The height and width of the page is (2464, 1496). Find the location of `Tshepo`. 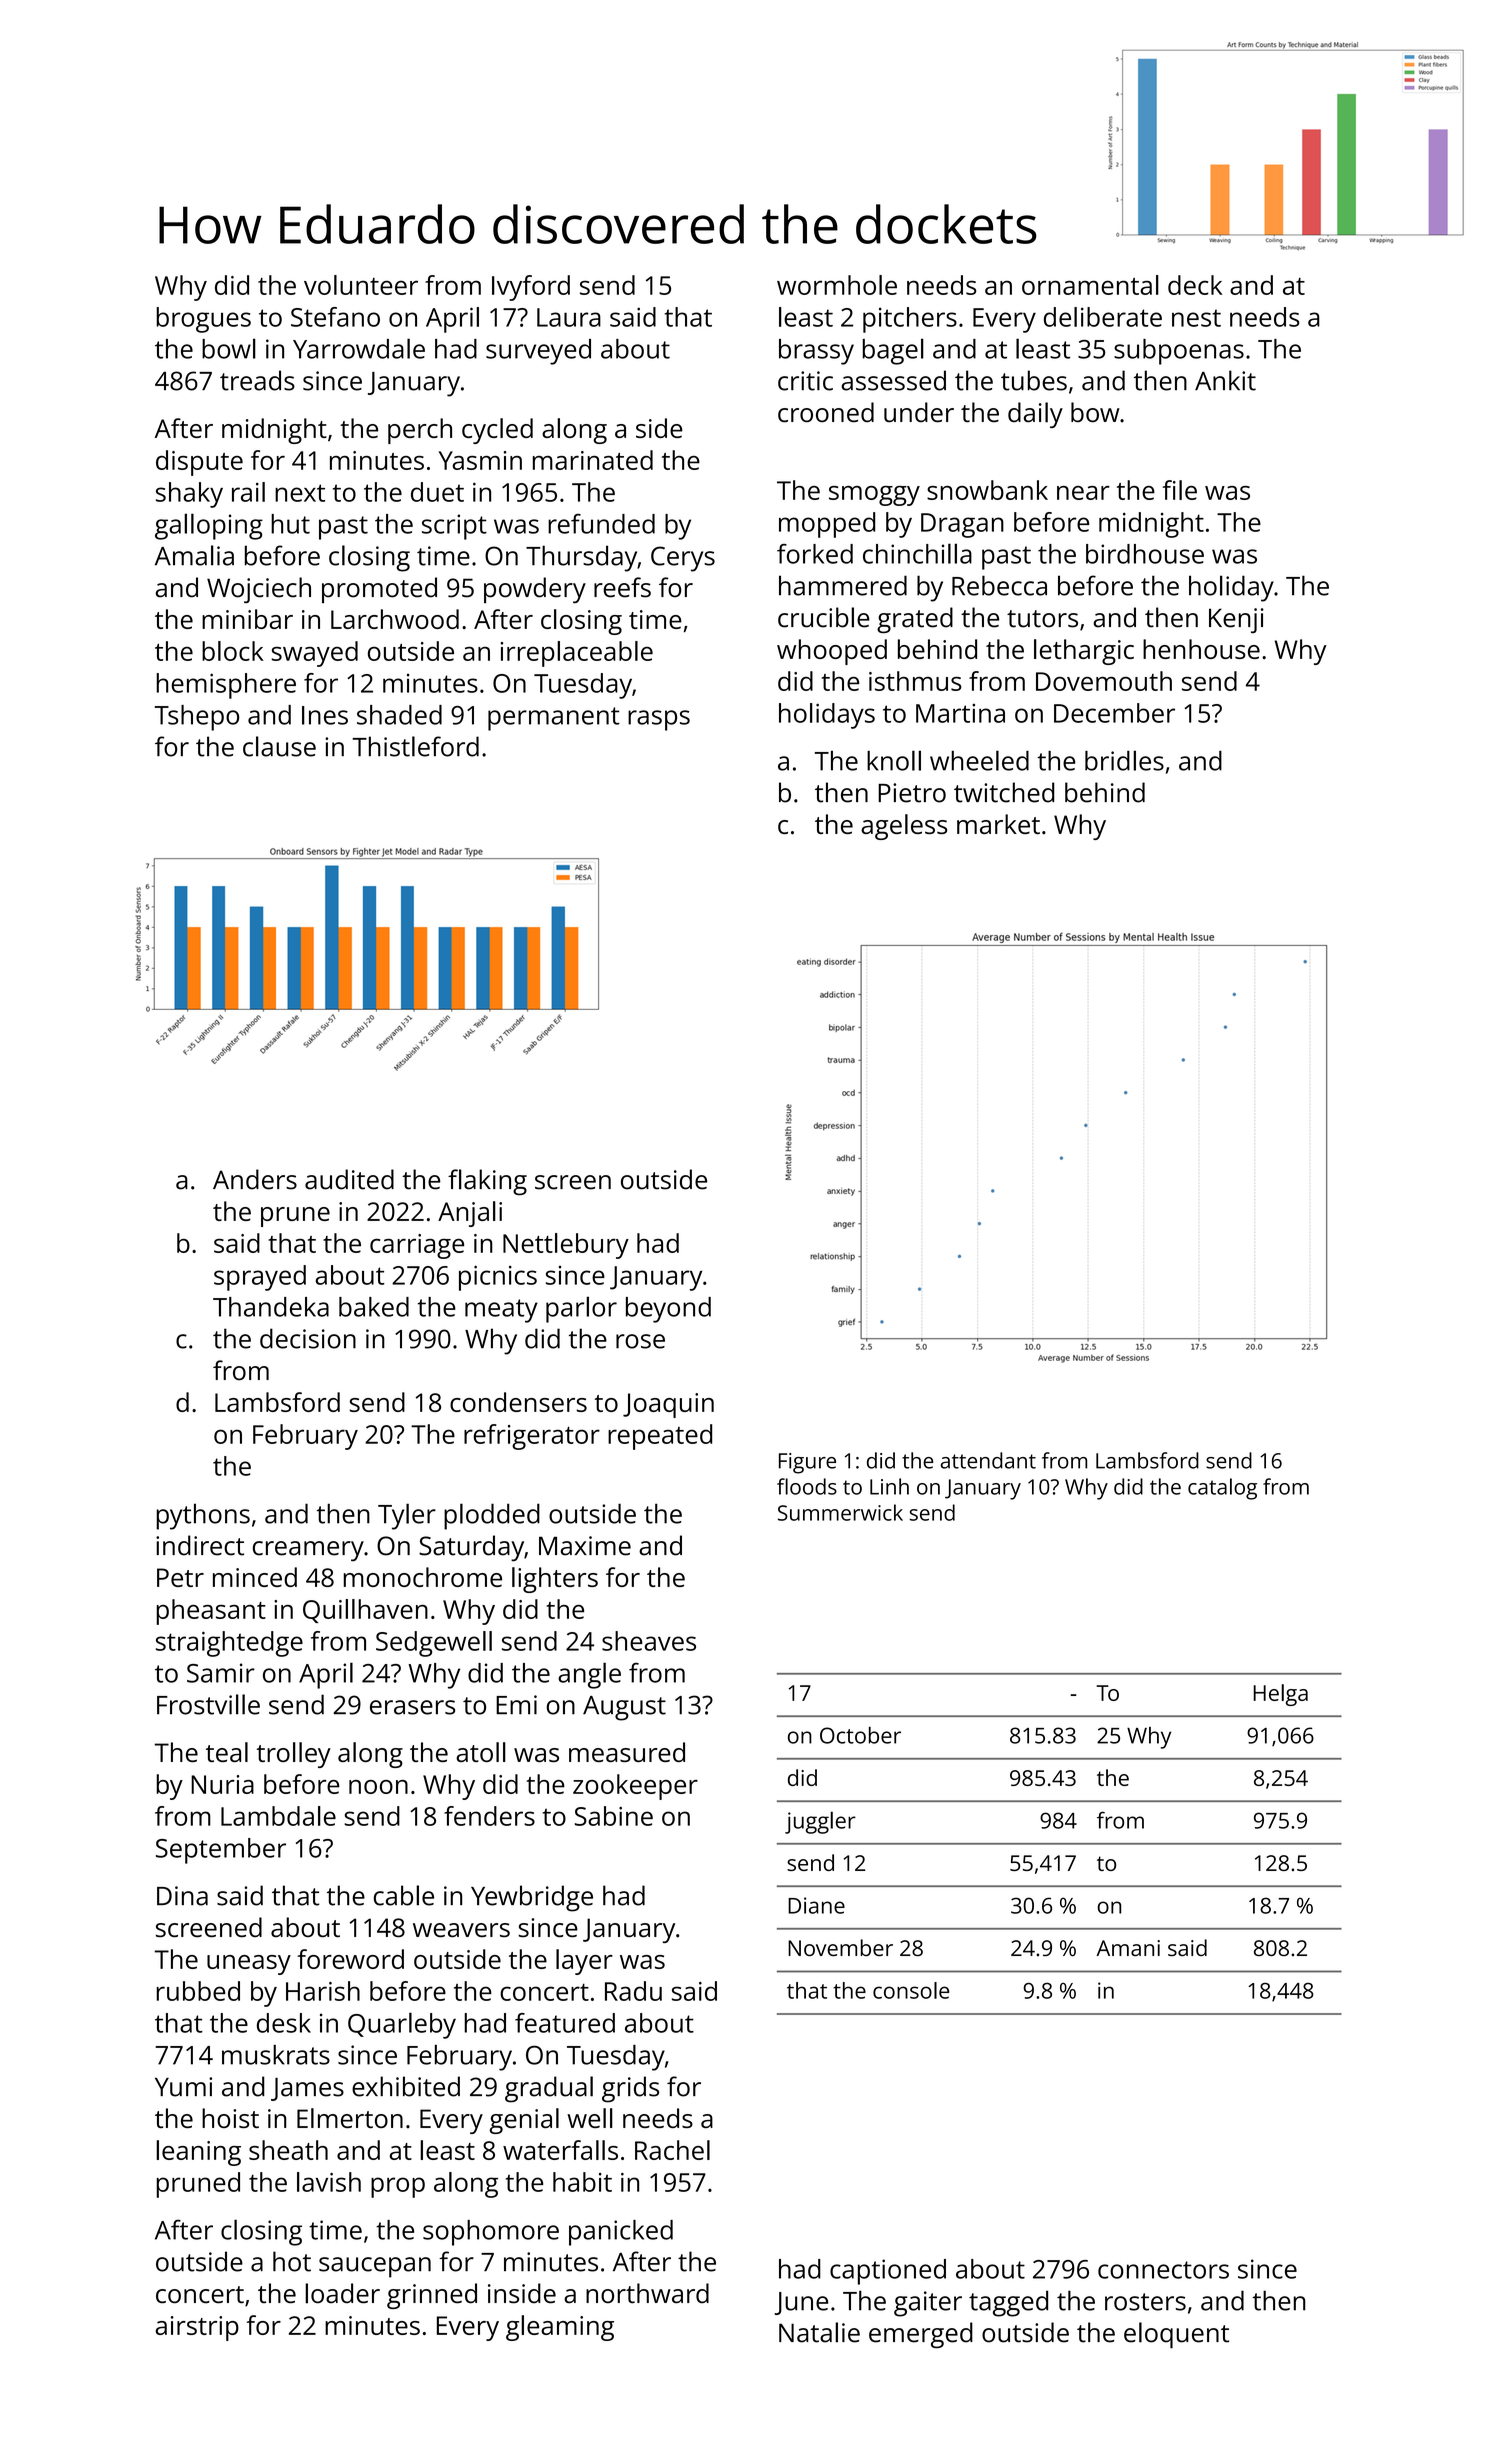

Tshepo is located at coordinates (197, 718).
